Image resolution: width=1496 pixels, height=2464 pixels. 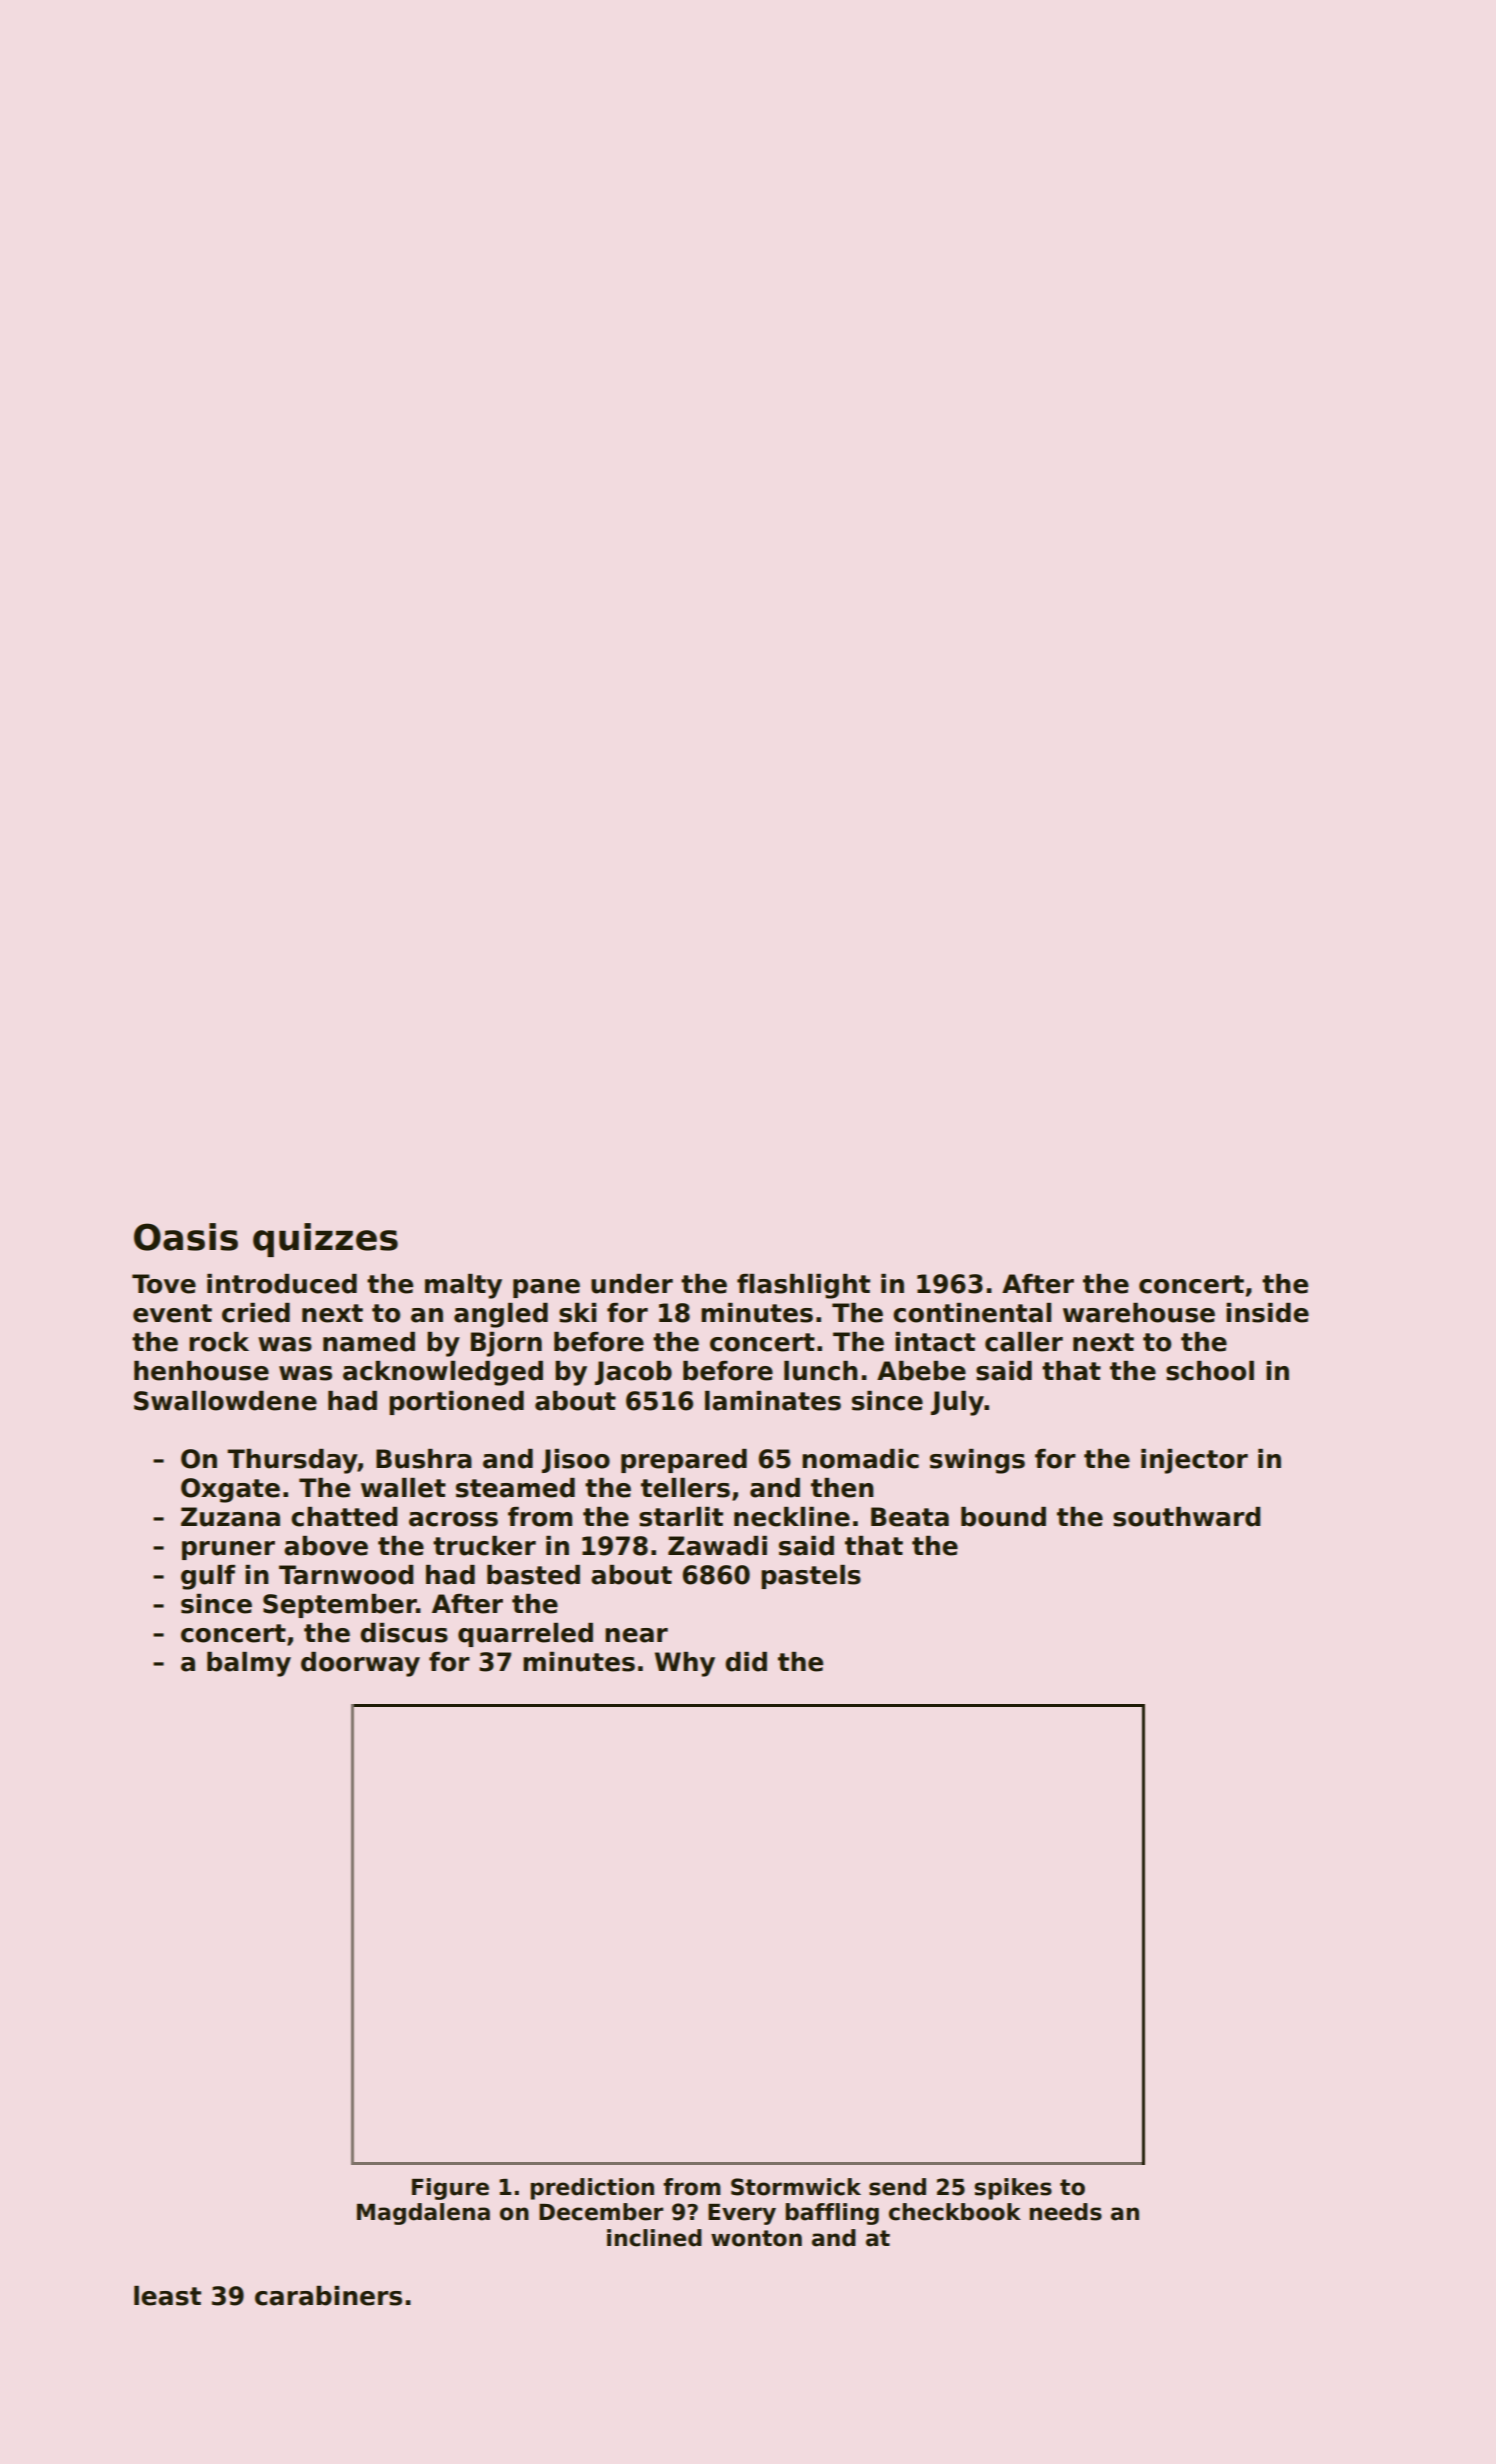 What do you see at coordinates (328, 2296) in the screenshot?
I see `carabiners` at bounding box center [328, 2296].
